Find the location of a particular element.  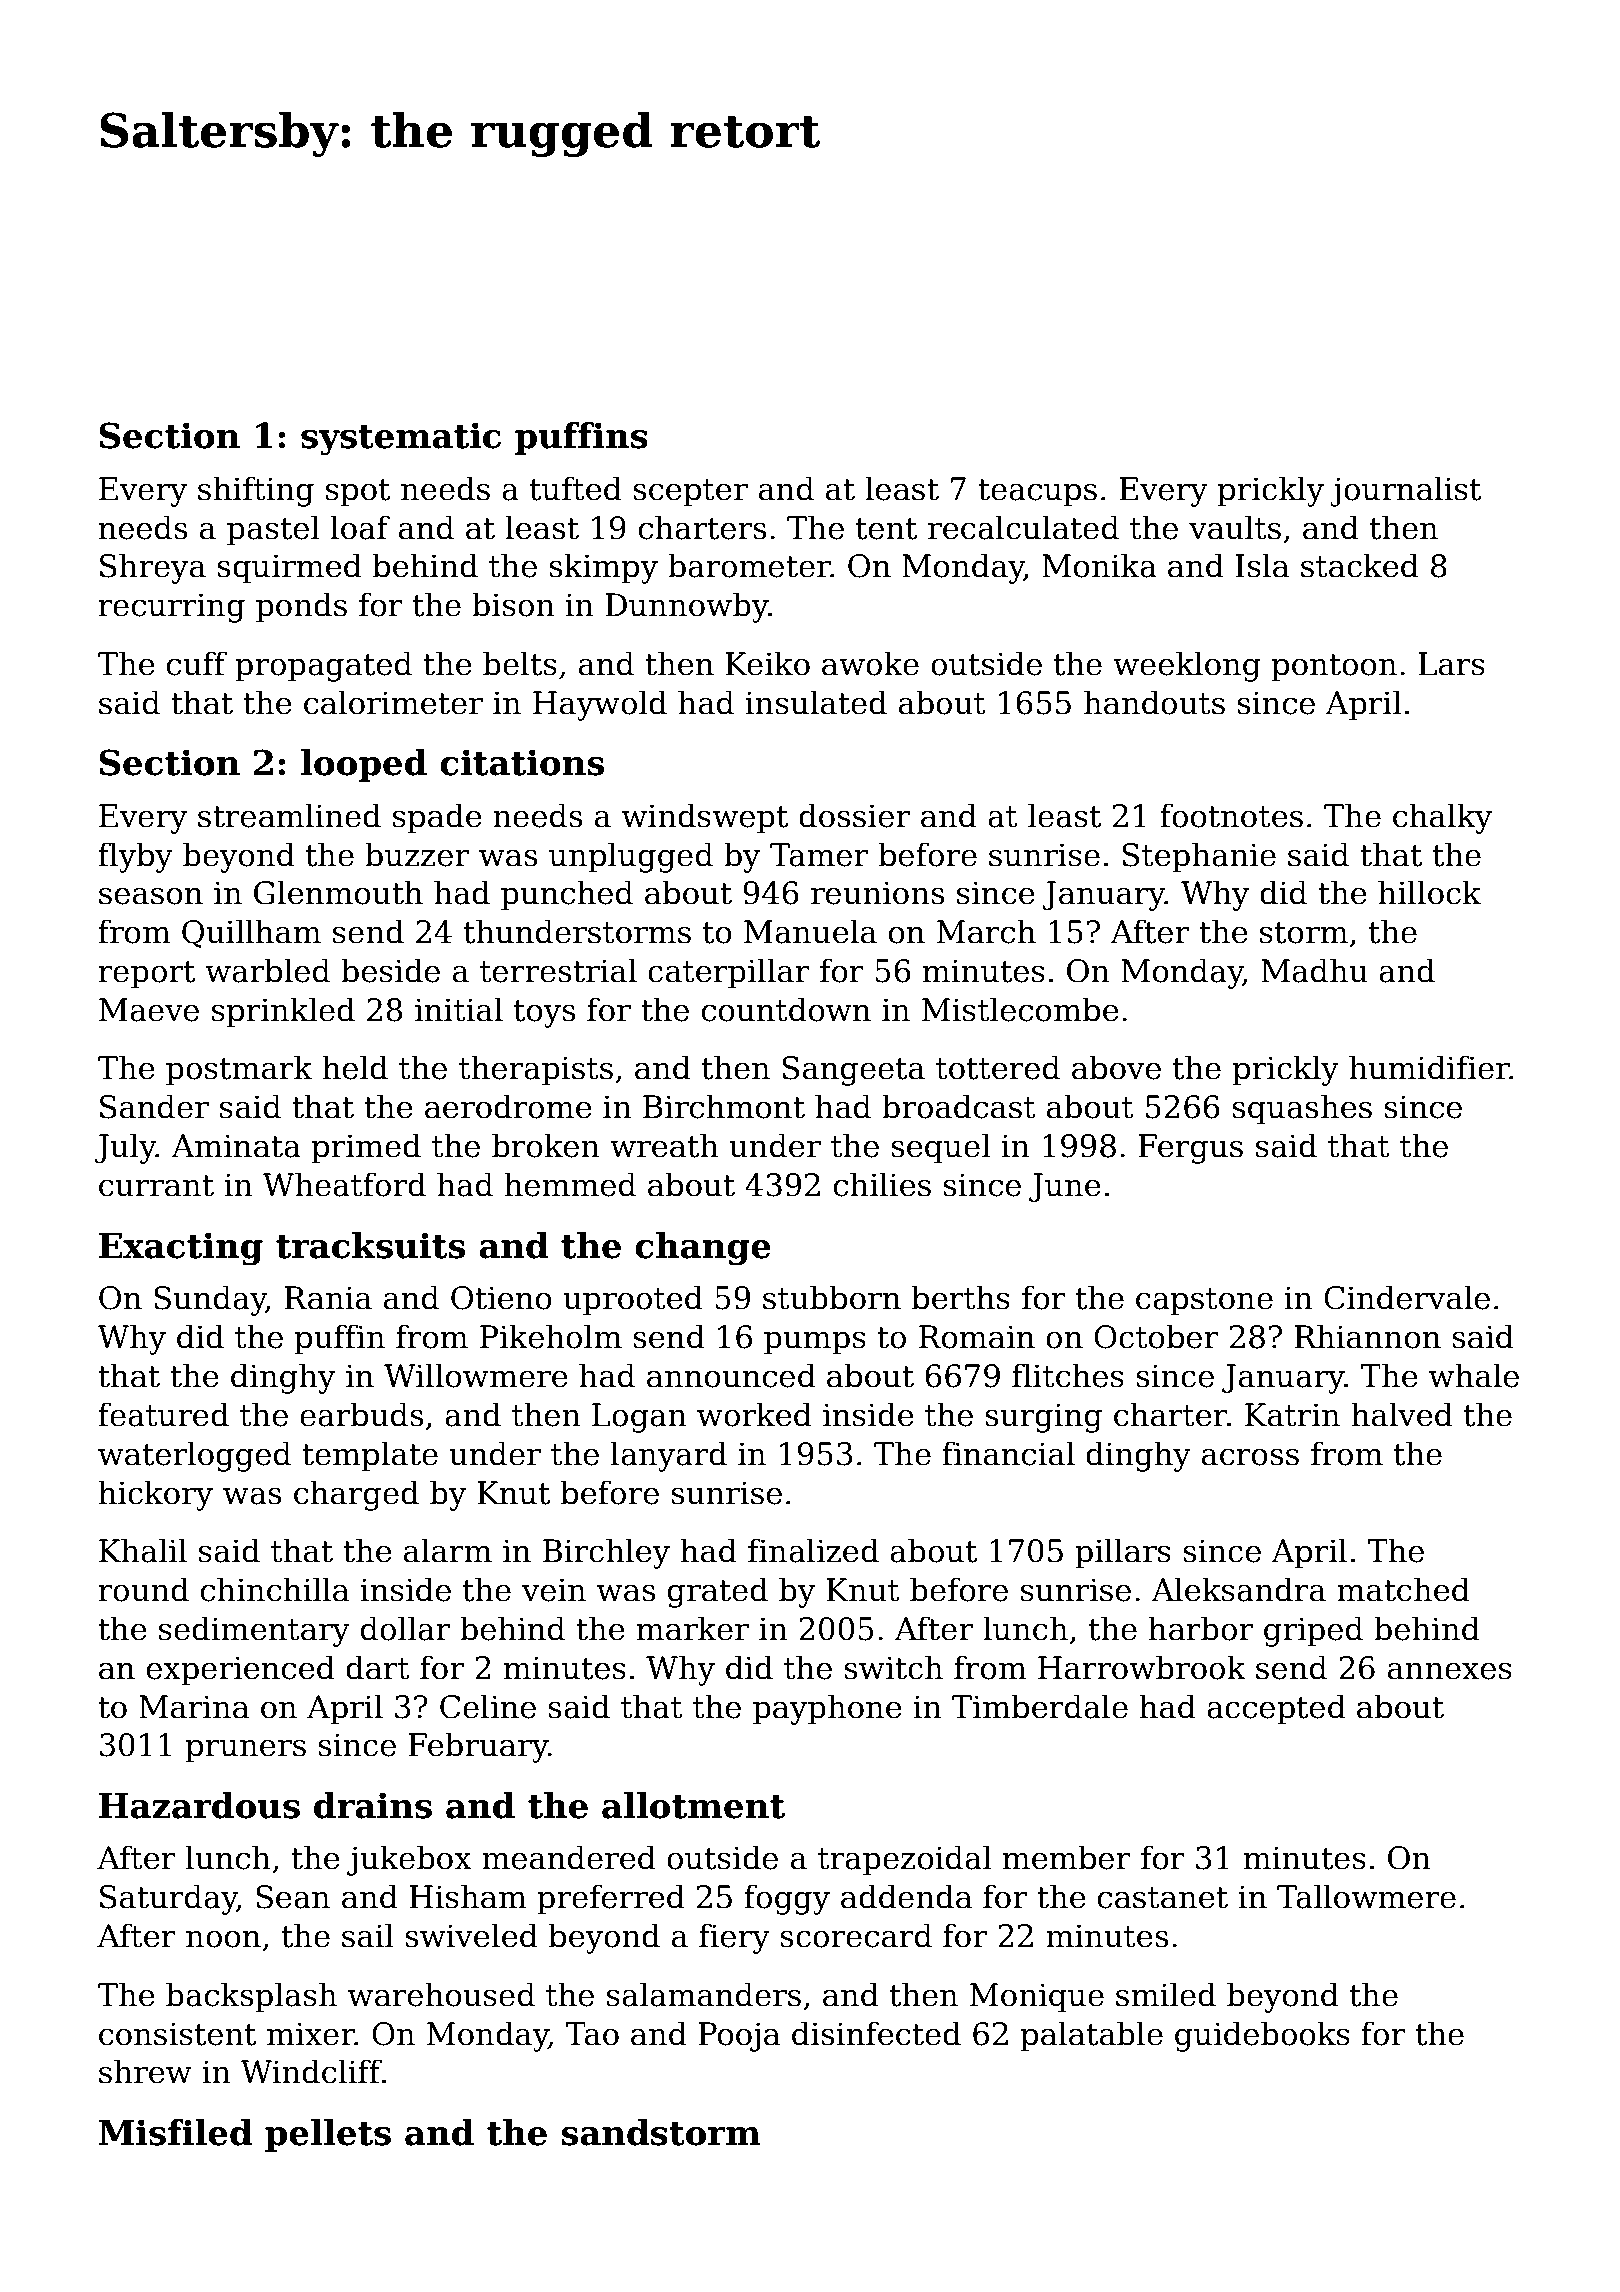

October is located at coordinates (1156, 1336).
